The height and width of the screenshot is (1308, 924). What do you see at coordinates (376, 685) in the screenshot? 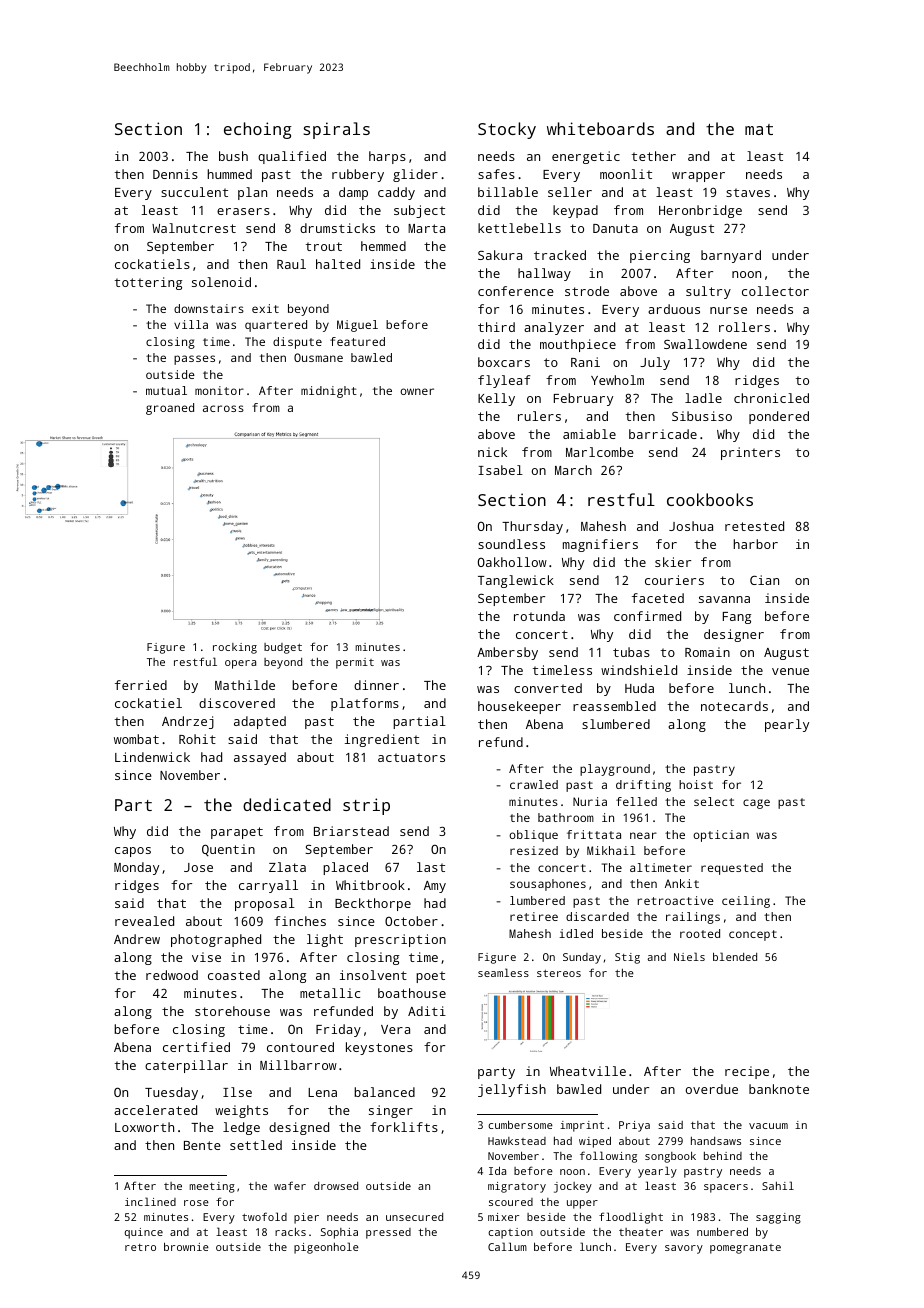
I see `dinner` at bounding box center [376, 685].
